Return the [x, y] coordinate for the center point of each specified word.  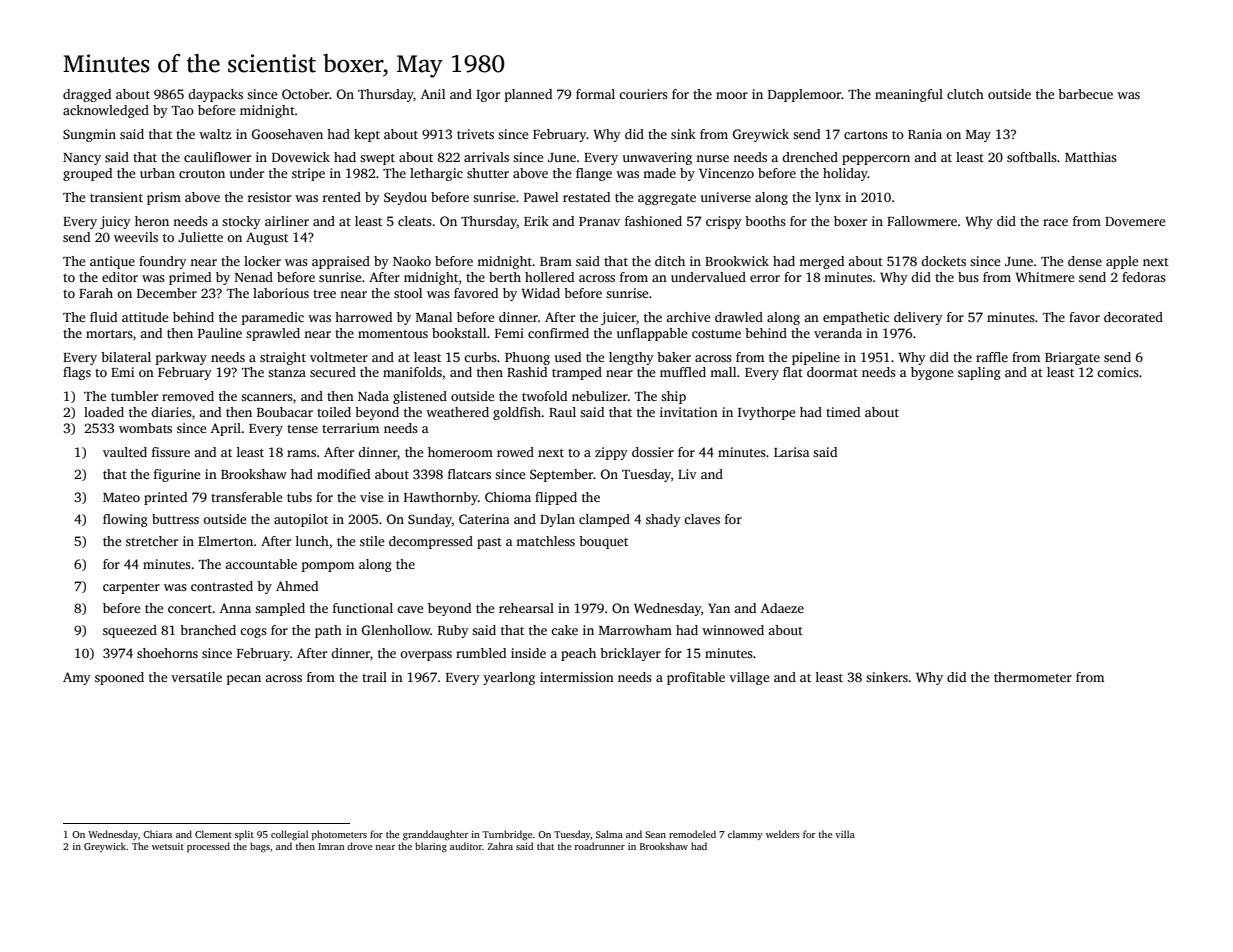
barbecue [1085, 94]
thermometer [1033, 677]
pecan [244, 680]
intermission [577, 677]
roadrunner [600, 846]
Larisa [792, 452]
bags [260, 847]
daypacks [215, 95]
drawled [739, 317]
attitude [145, 317]
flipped [556, 498]
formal [595, 94]
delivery [918, 318]
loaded [104, 412]
